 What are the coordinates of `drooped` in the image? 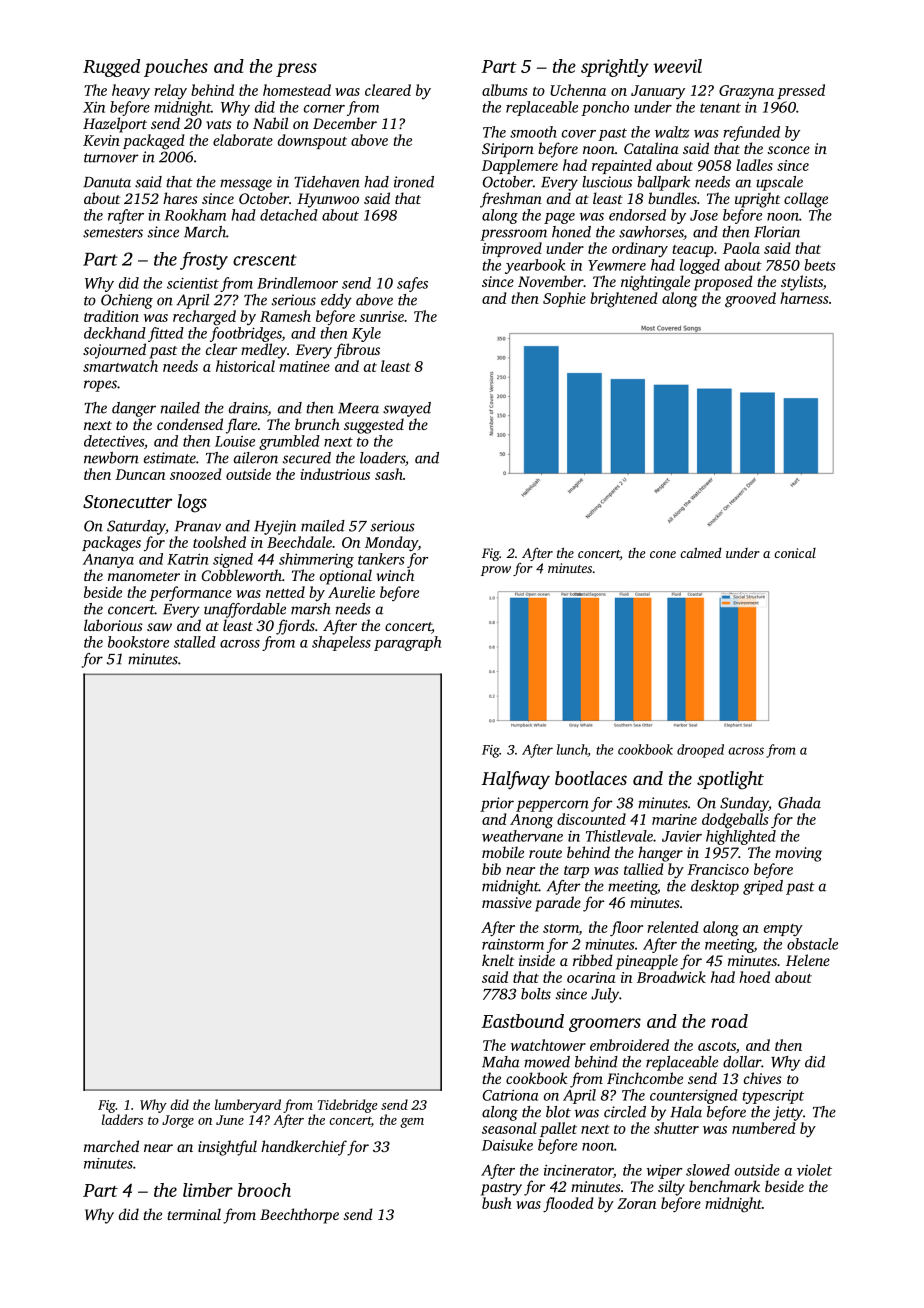 It's located at (700, 751).
